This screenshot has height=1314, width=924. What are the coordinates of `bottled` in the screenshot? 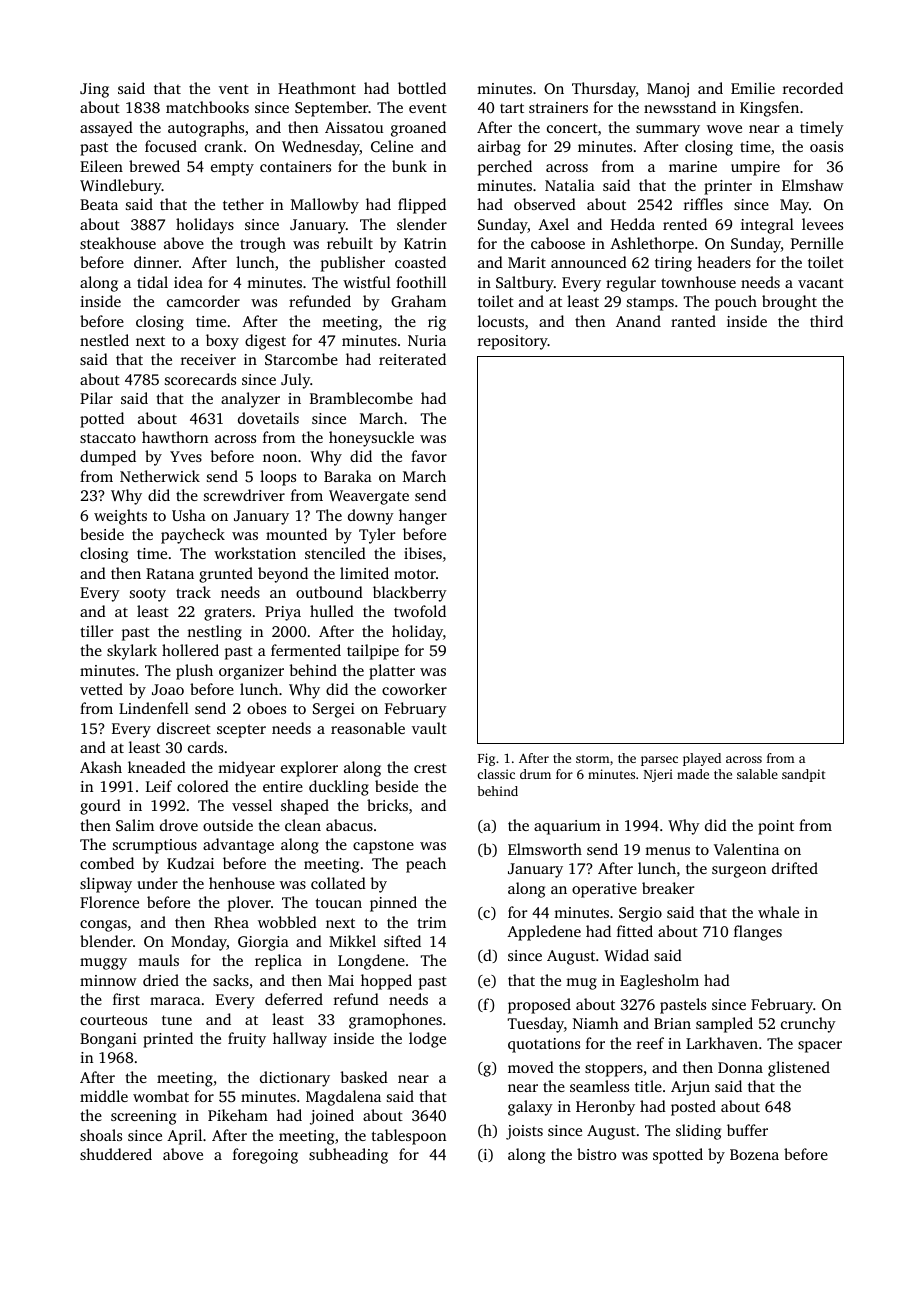 It's located at (422, 88).
